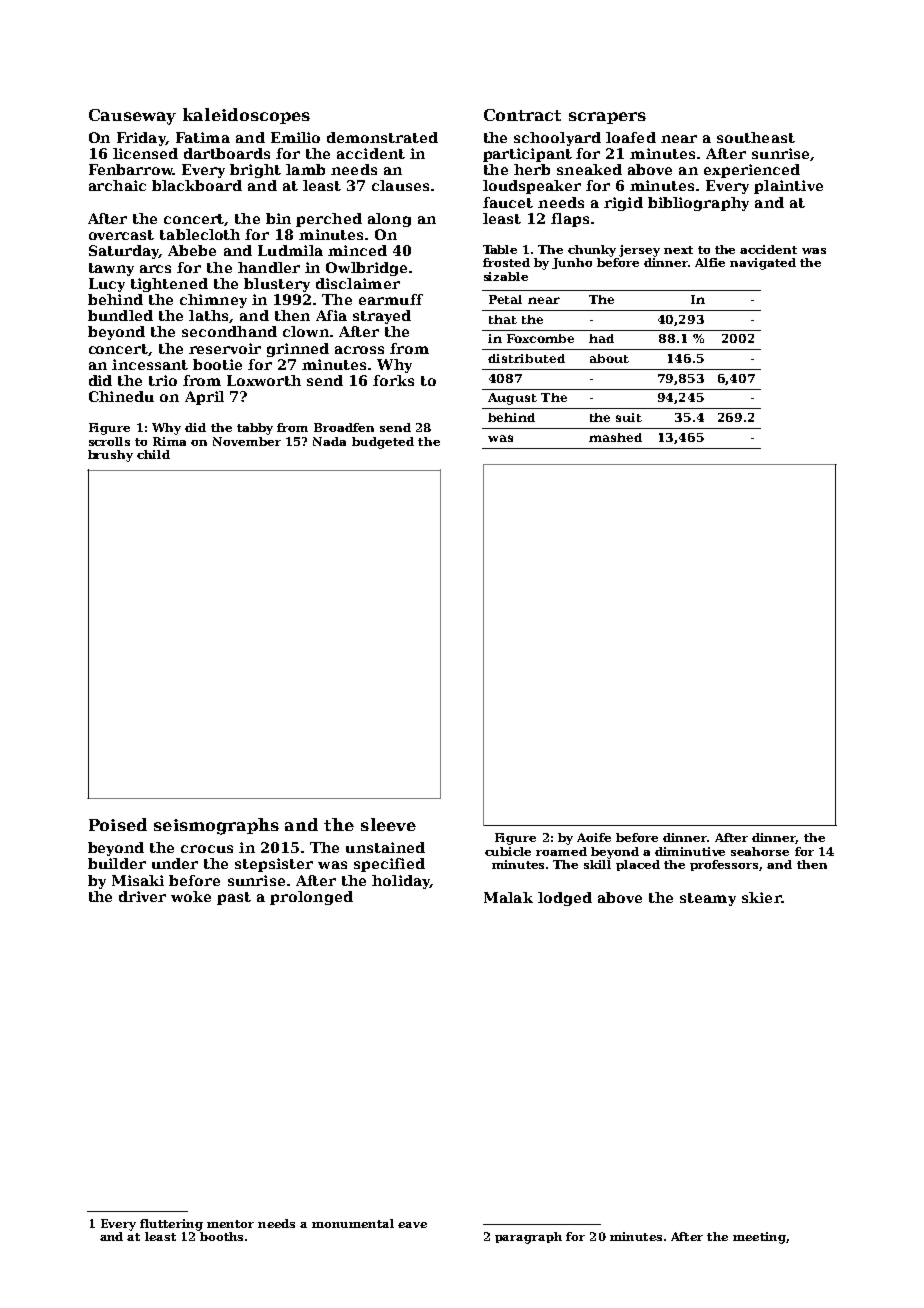 Image resolution: width=924 pixels, height=1308 pixels. I want to click on child, so click(153, 454).
